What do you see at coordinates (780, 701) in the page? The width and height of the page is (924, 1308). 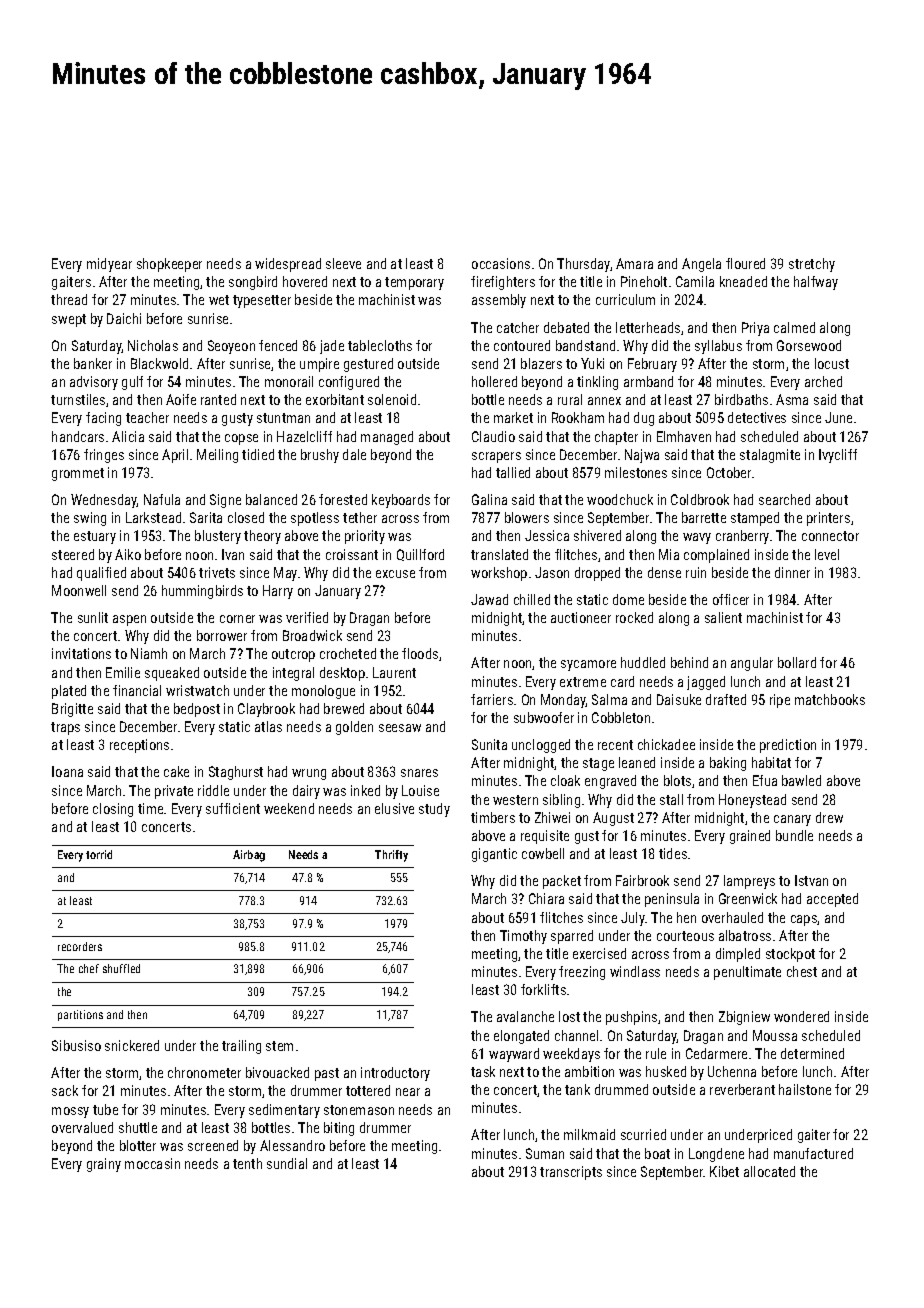 I see `ripe` at bounding box center [780, 701].
